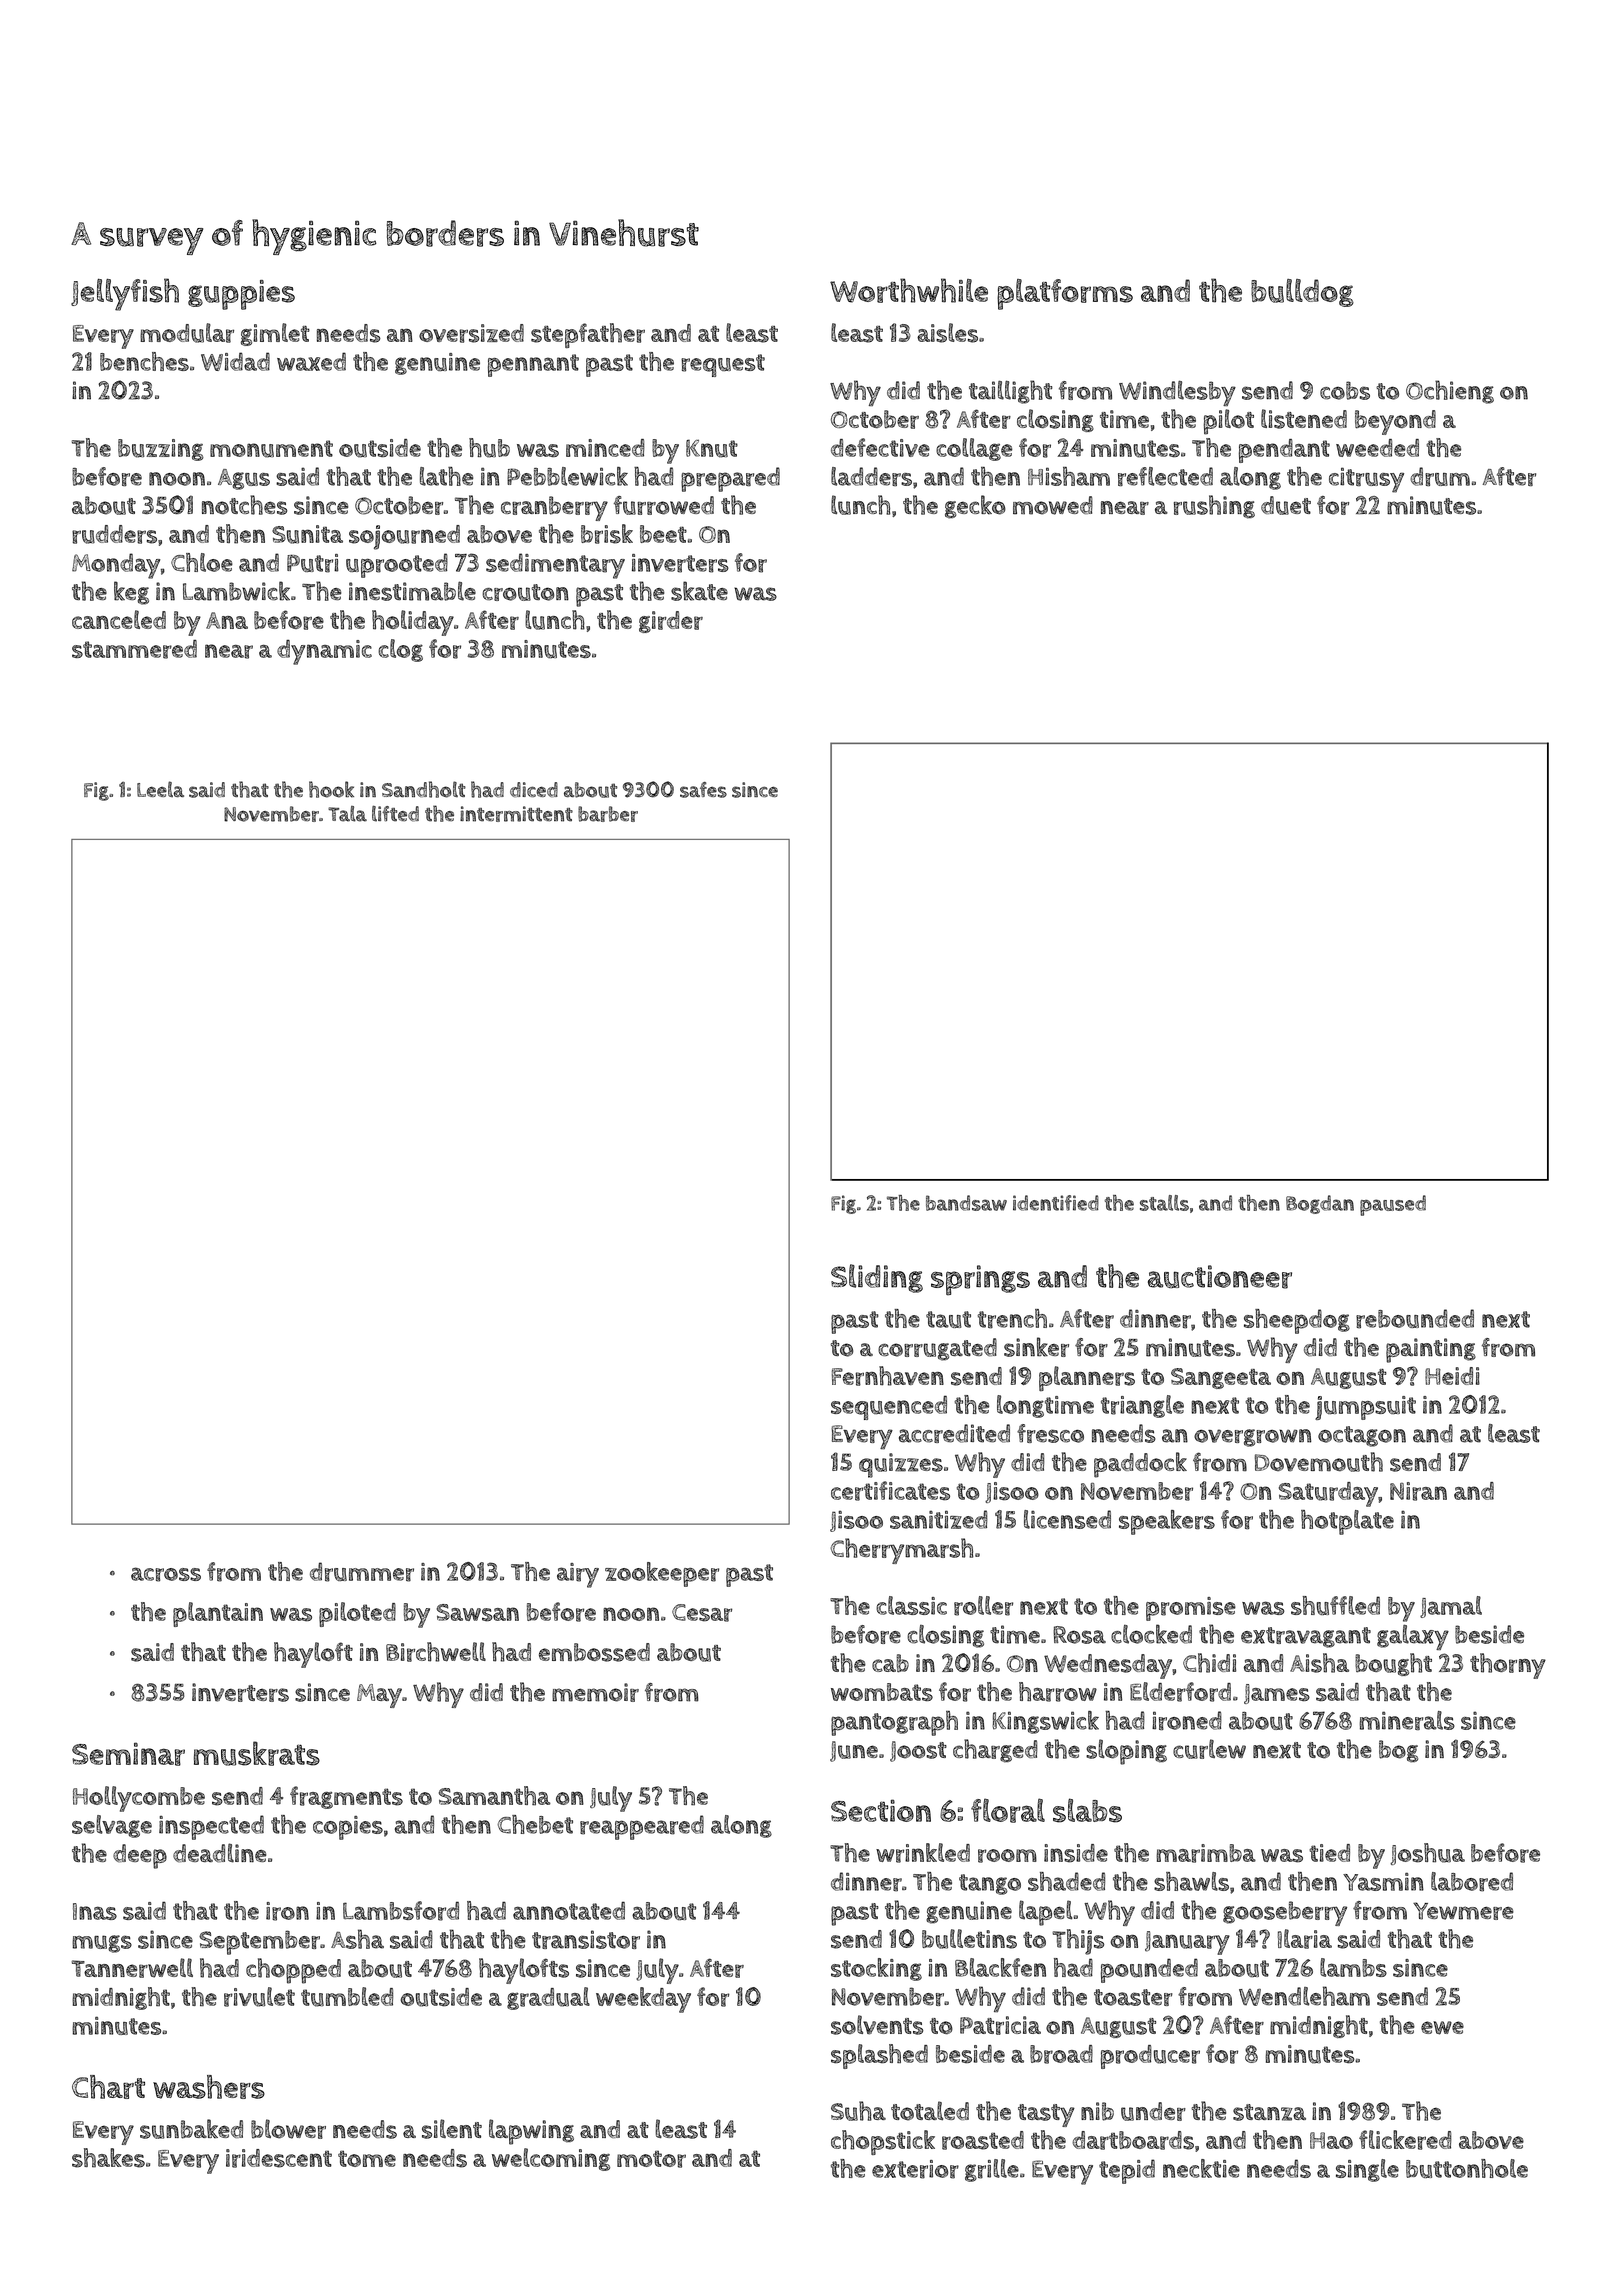 This screenshot has height=2292, width=1620. Describe the element at coordinates (567, 476) in the screenshot. I see `Pebblewick` at that location.
